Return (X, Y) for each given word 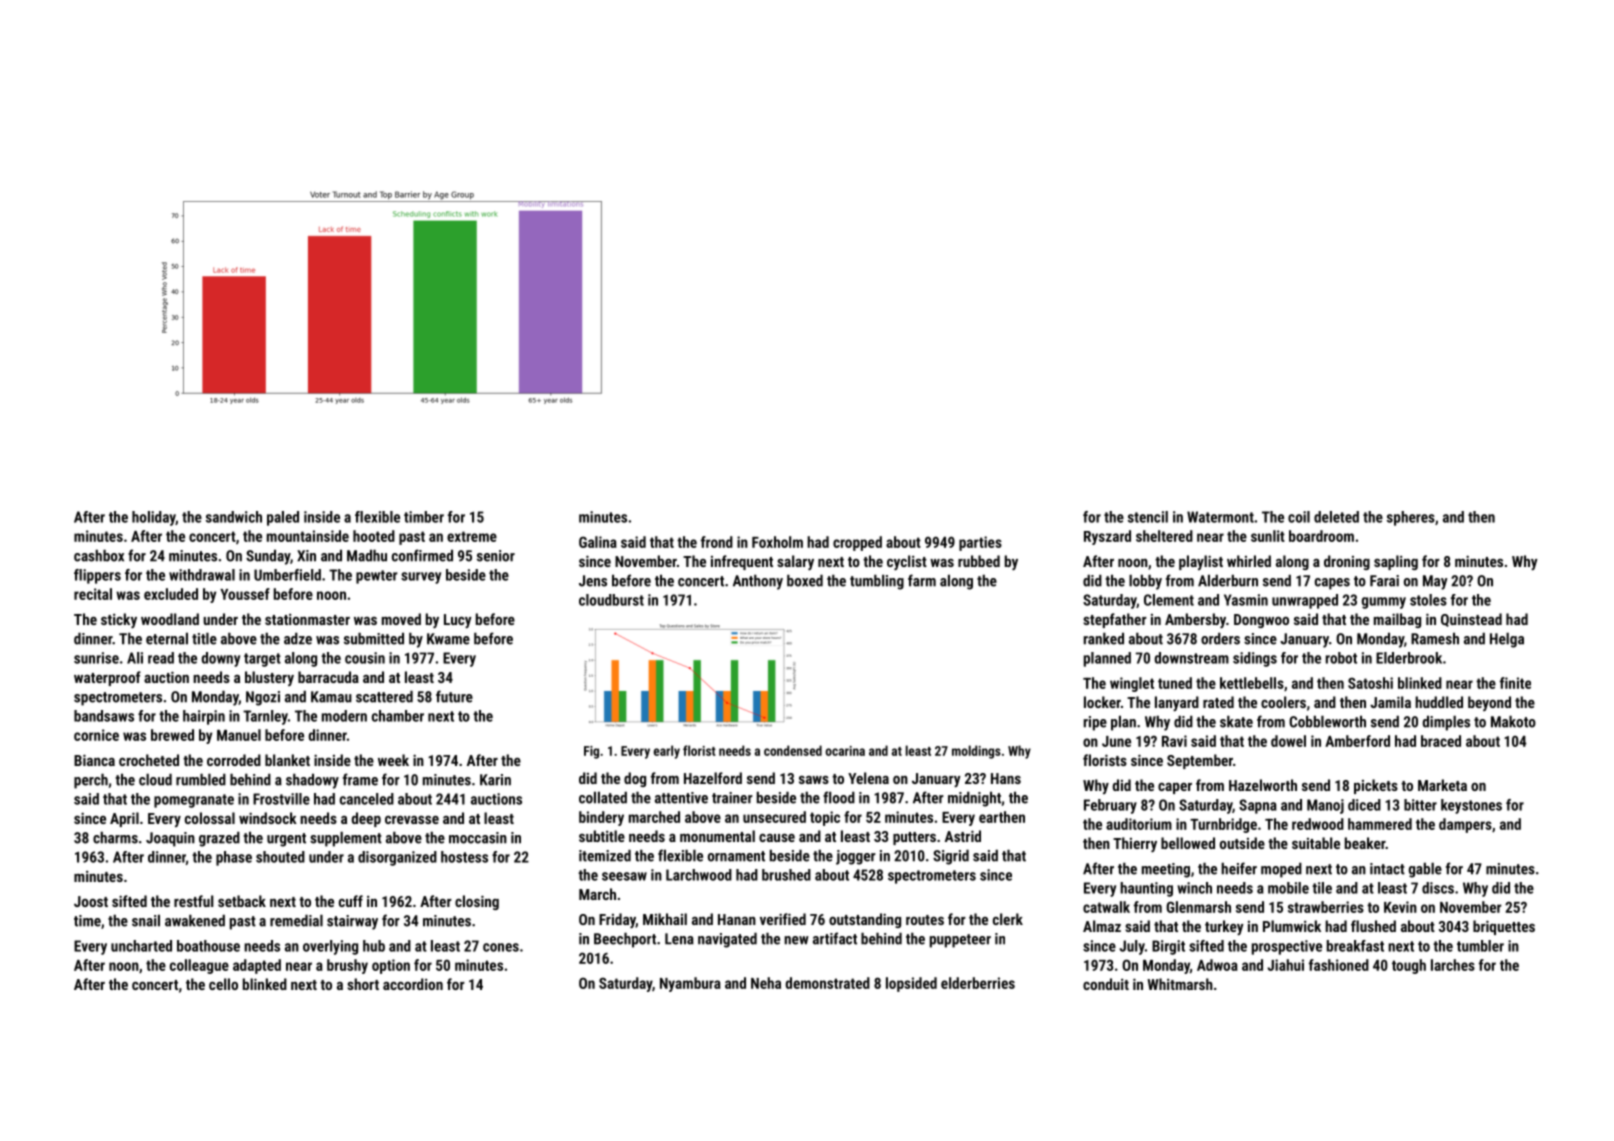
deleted (1336, 517)
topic (825, 818)
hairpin (204, 717)
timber (424, 517)
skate (1236, 721)
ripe (1095, 723)
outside (1242, 843)
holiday (154, 518)
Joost (91, 901)
